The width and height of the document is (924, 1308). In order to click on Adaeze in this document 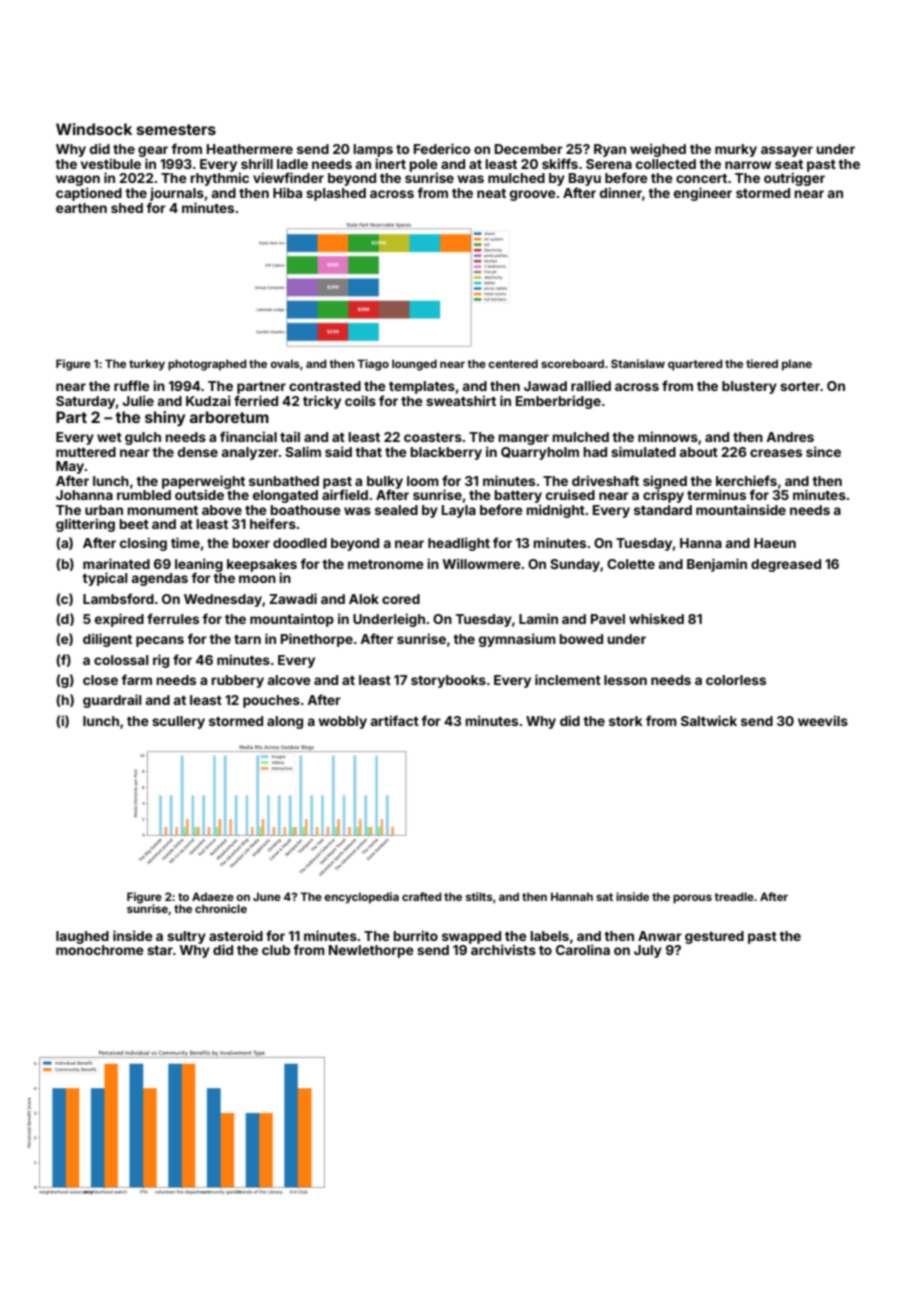, I will do `click(213, 896)`.
